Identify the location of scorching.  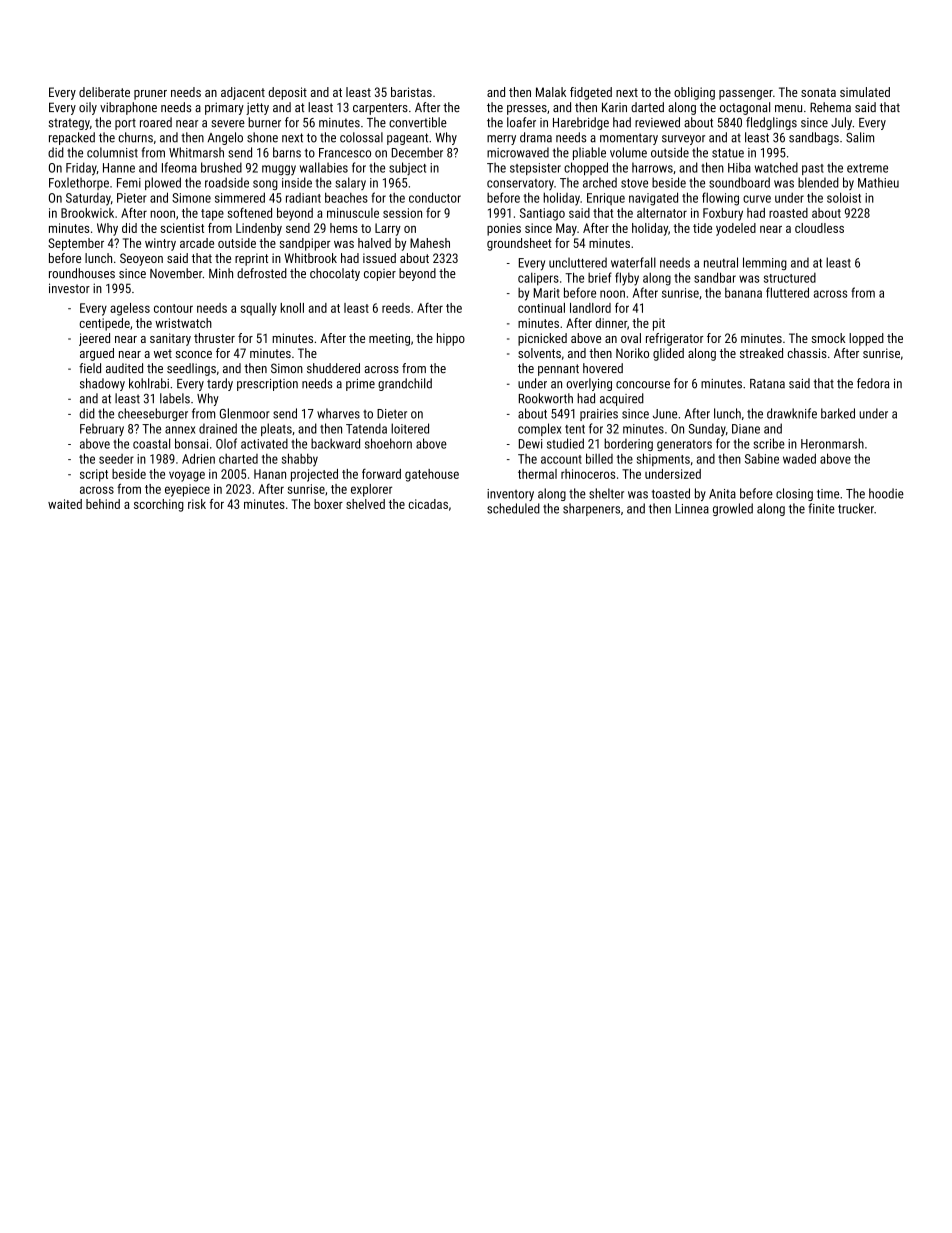
(159, 505).
